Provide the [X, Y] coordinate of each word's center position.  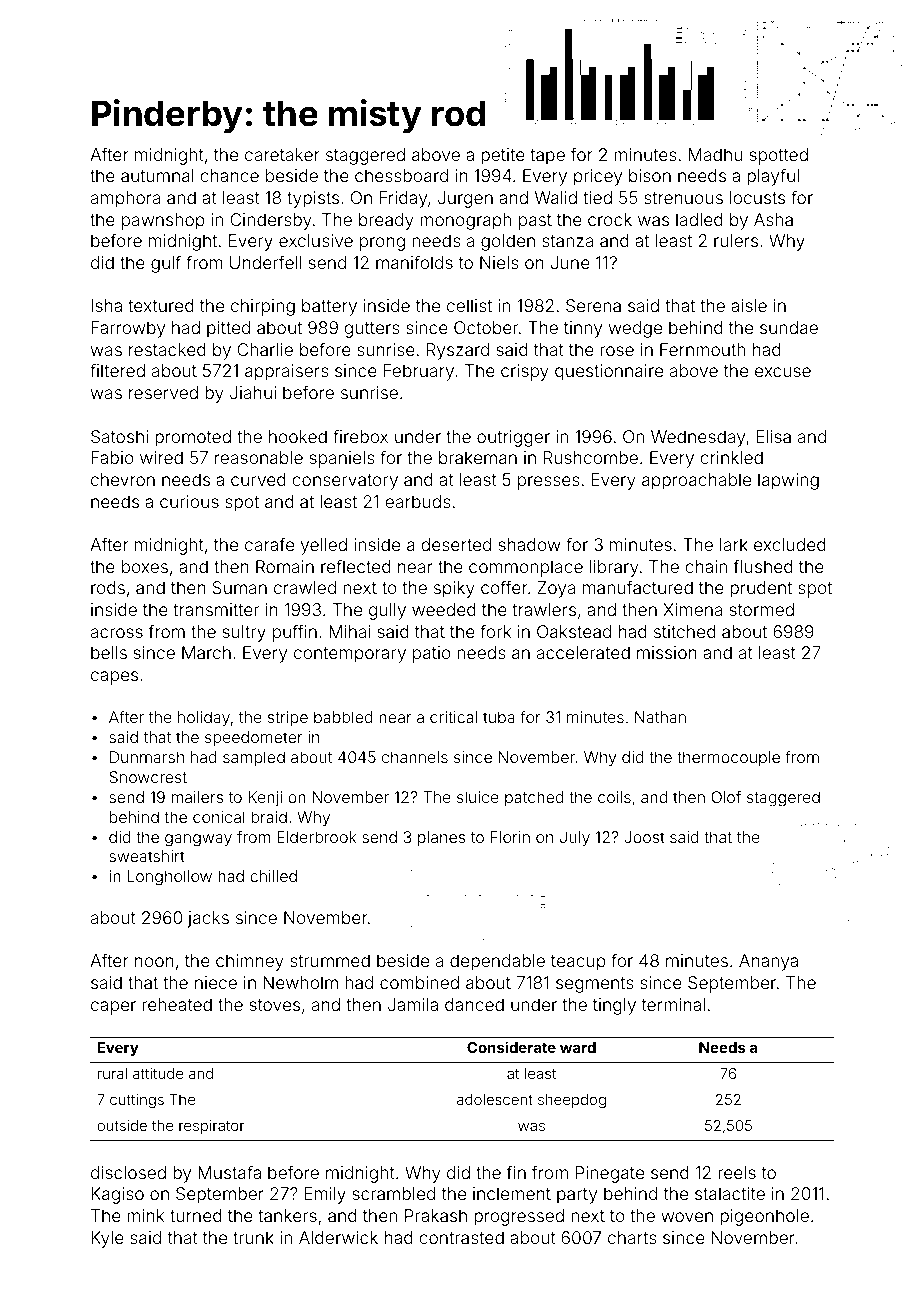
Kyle [107, 1239]
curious [189, 501]
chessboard [401, 175]
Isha [106, 305]
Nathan [660, 717]
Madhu [715, 154]
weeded [444, 609]
